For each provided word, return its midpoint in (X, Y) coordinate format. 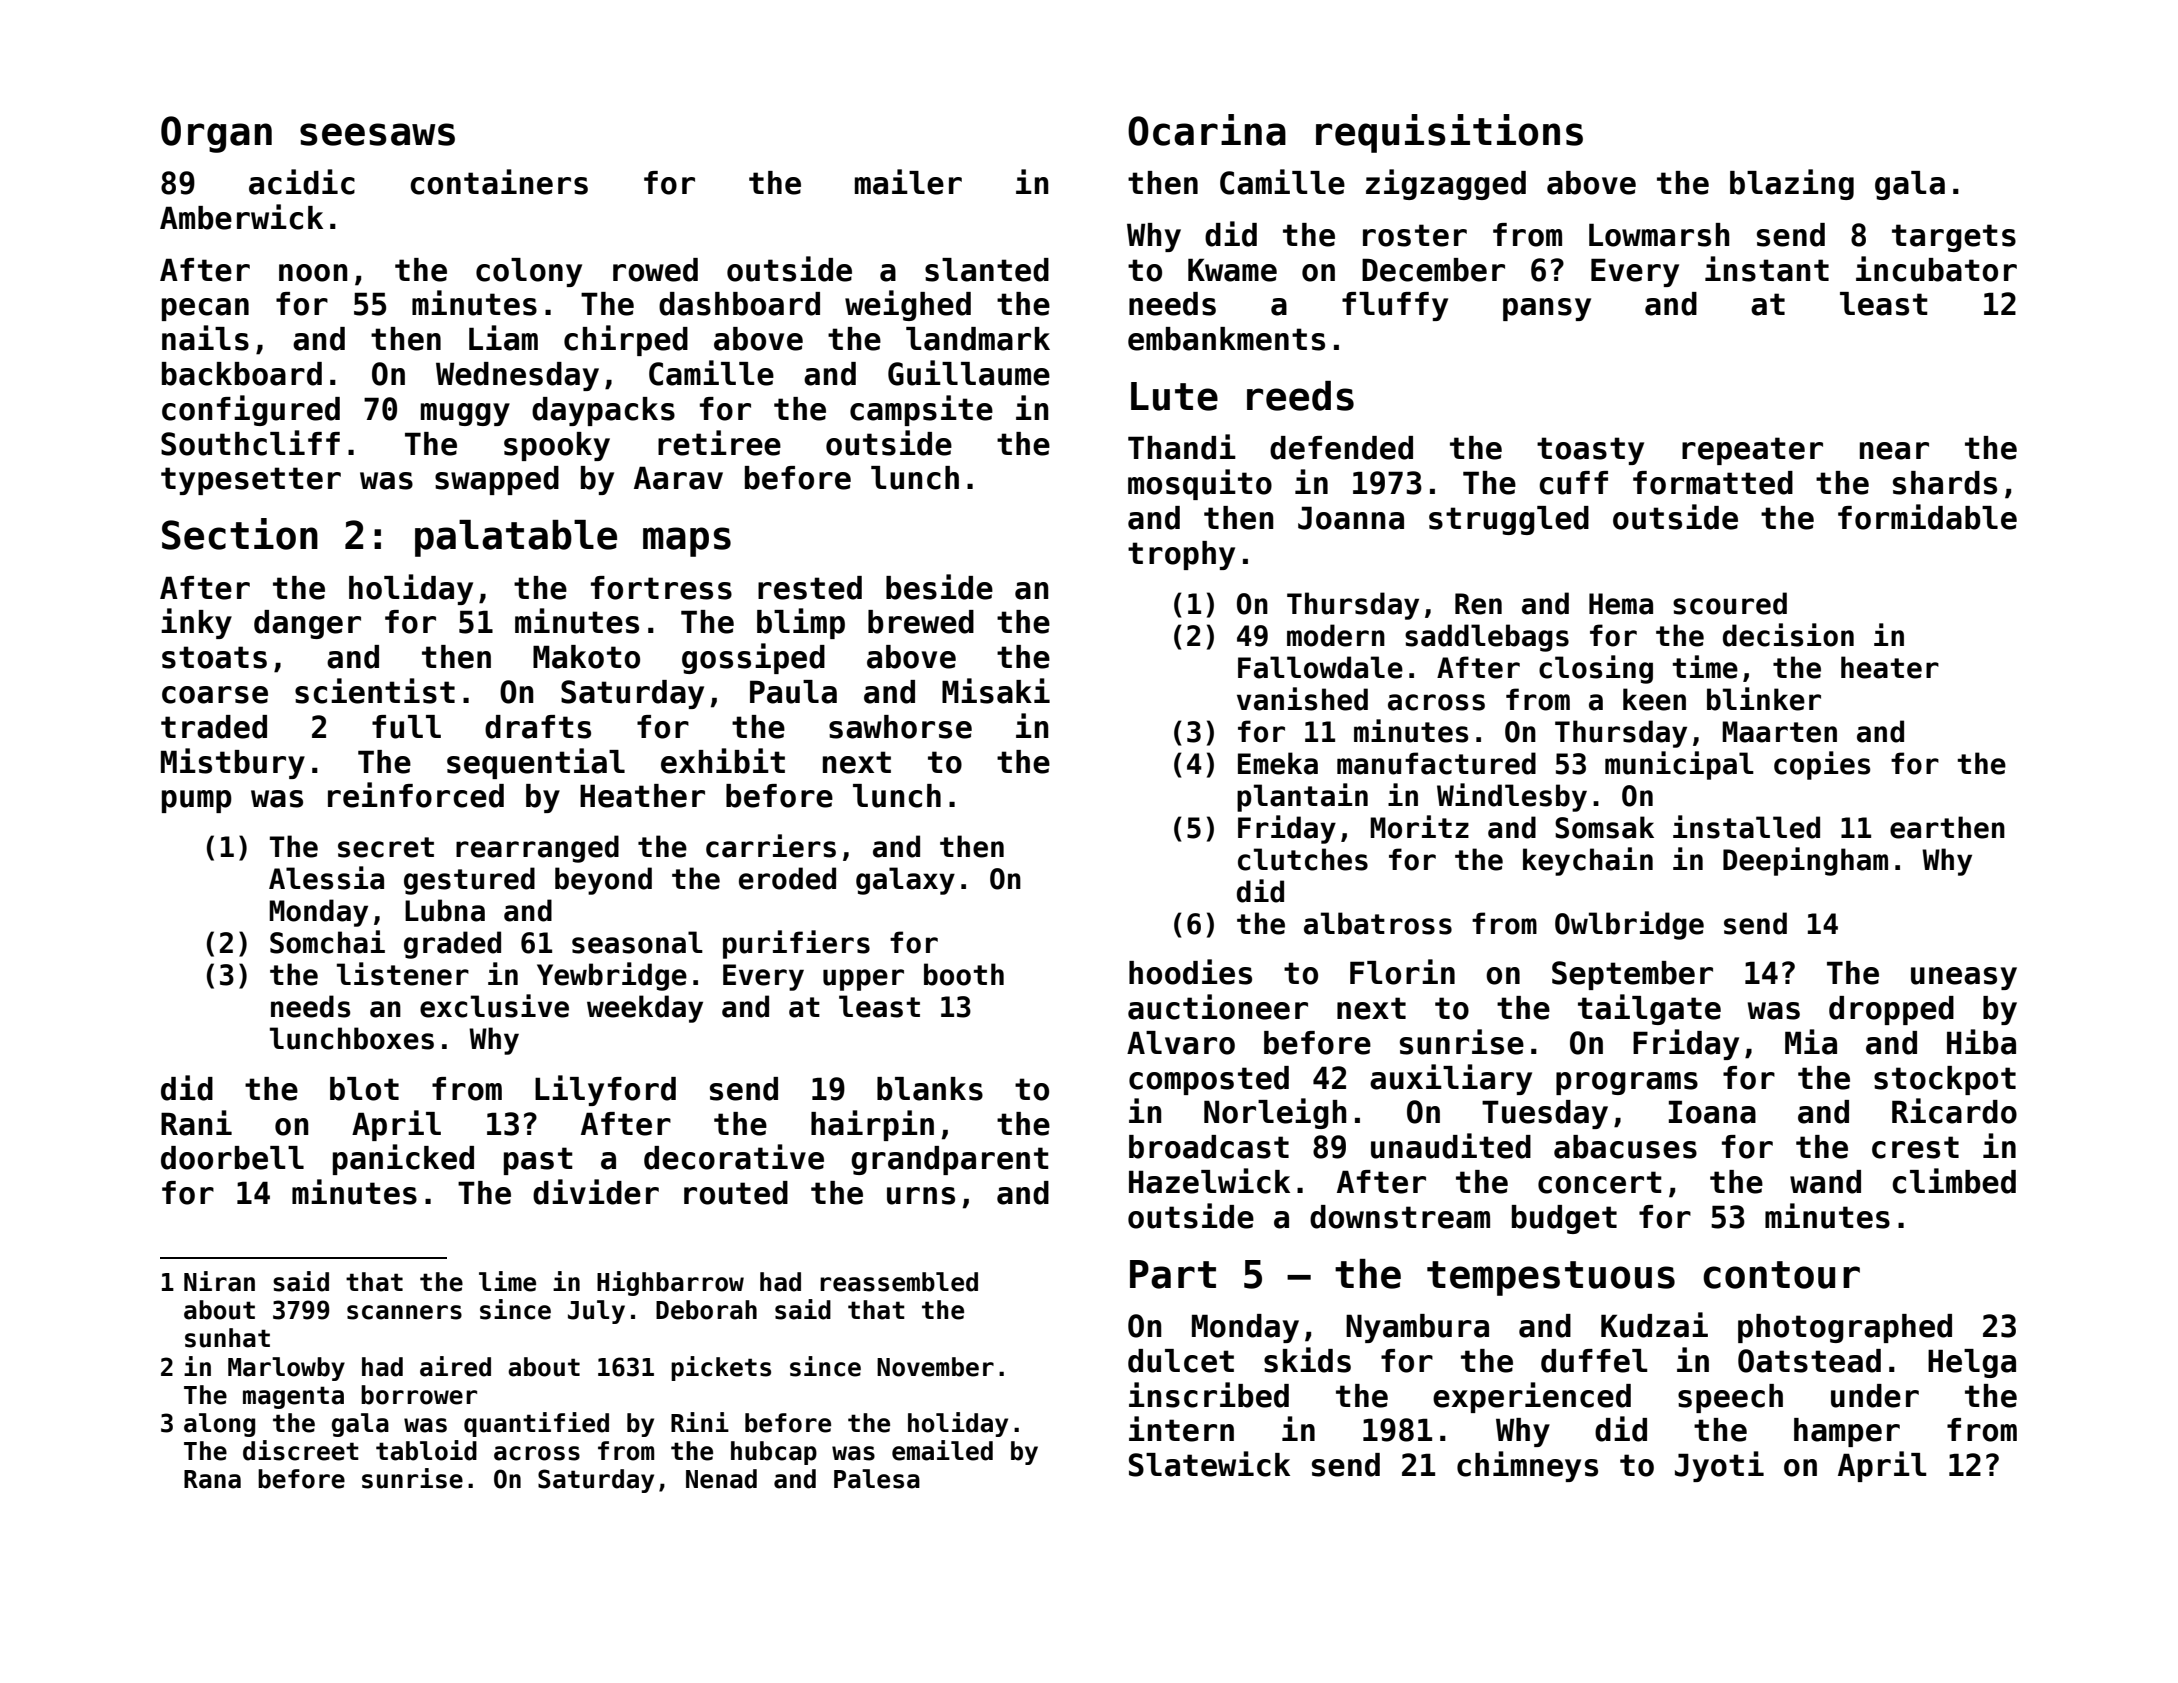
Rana (212, 1479)
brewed (921, 622)
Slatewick (1209, 1464)
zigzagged (1446, 184)
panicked (403, 1159)
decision (1788, 635)
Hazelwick (1209, 1181)
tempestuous (1551, 1278)
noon (313, 273)
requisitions (1449, 133)
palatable (516, 538)
